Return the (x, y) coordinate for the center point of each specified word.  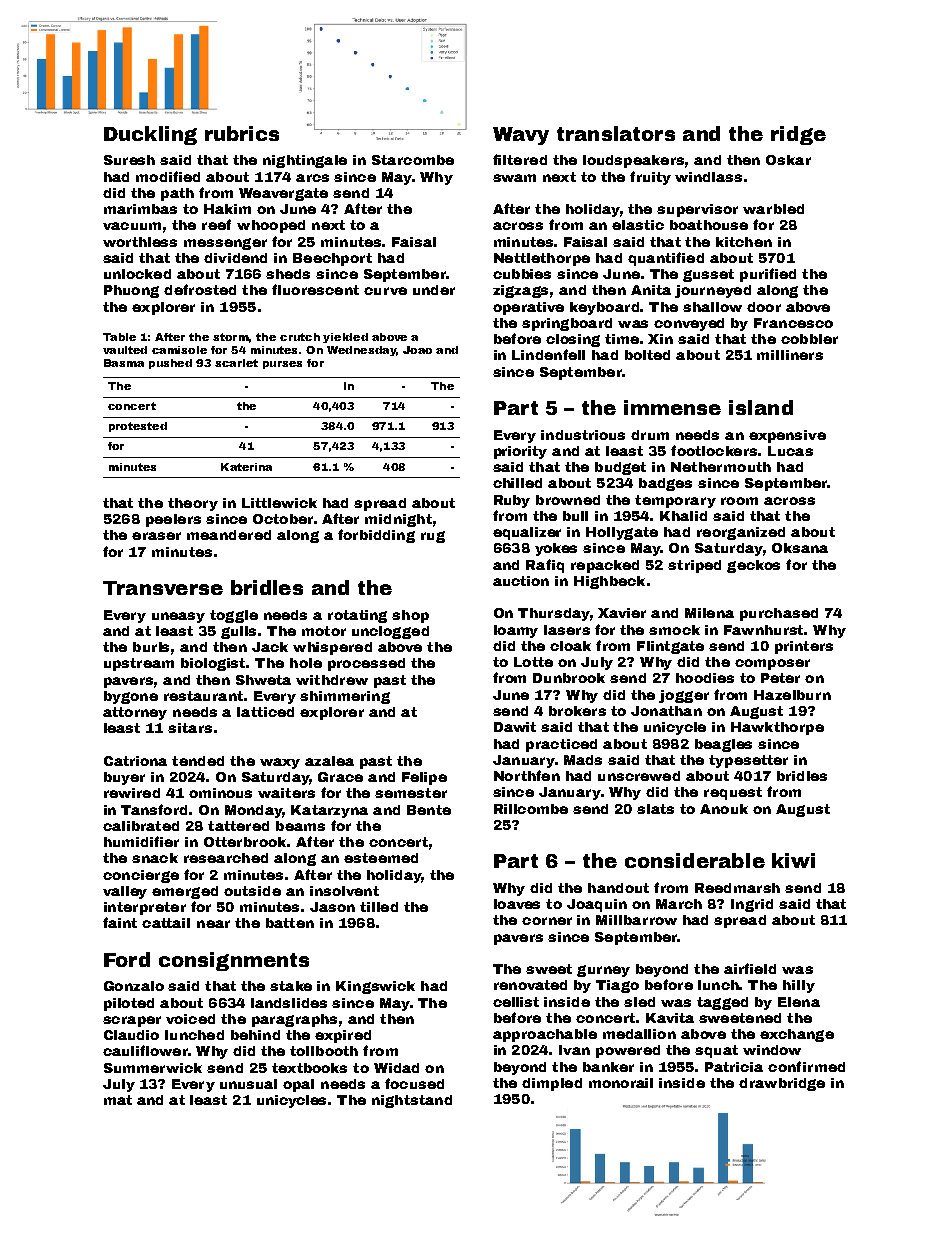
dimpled (552, 1084)
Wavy (521, 136)
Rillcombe (531, 809)
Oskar (788, 160)
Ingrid (752, 905)
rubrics (242, 133)
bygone (131, 697)
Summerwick (153, 1068)
